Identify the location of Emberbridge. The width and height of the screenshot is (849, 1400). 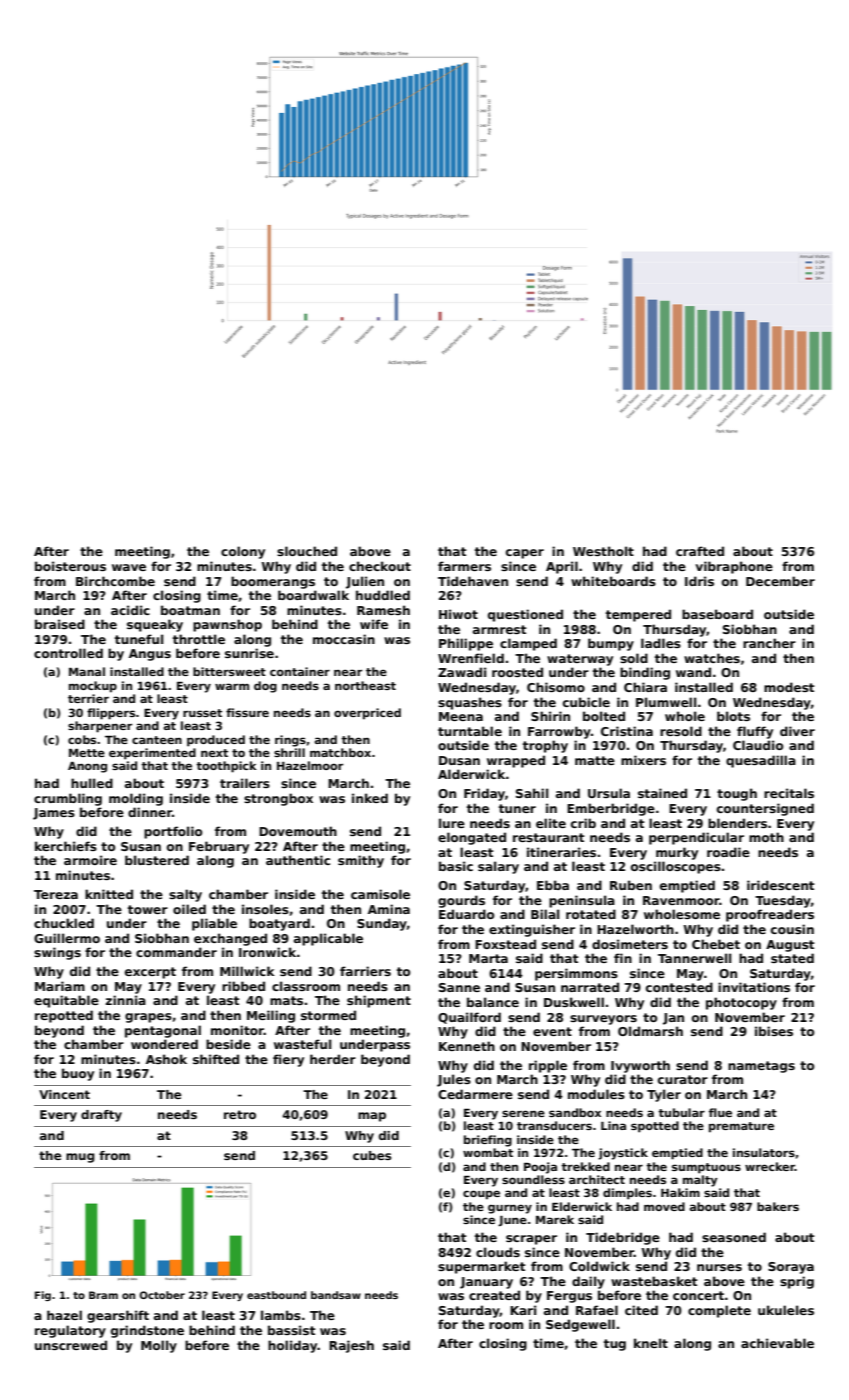
(611, 809).
